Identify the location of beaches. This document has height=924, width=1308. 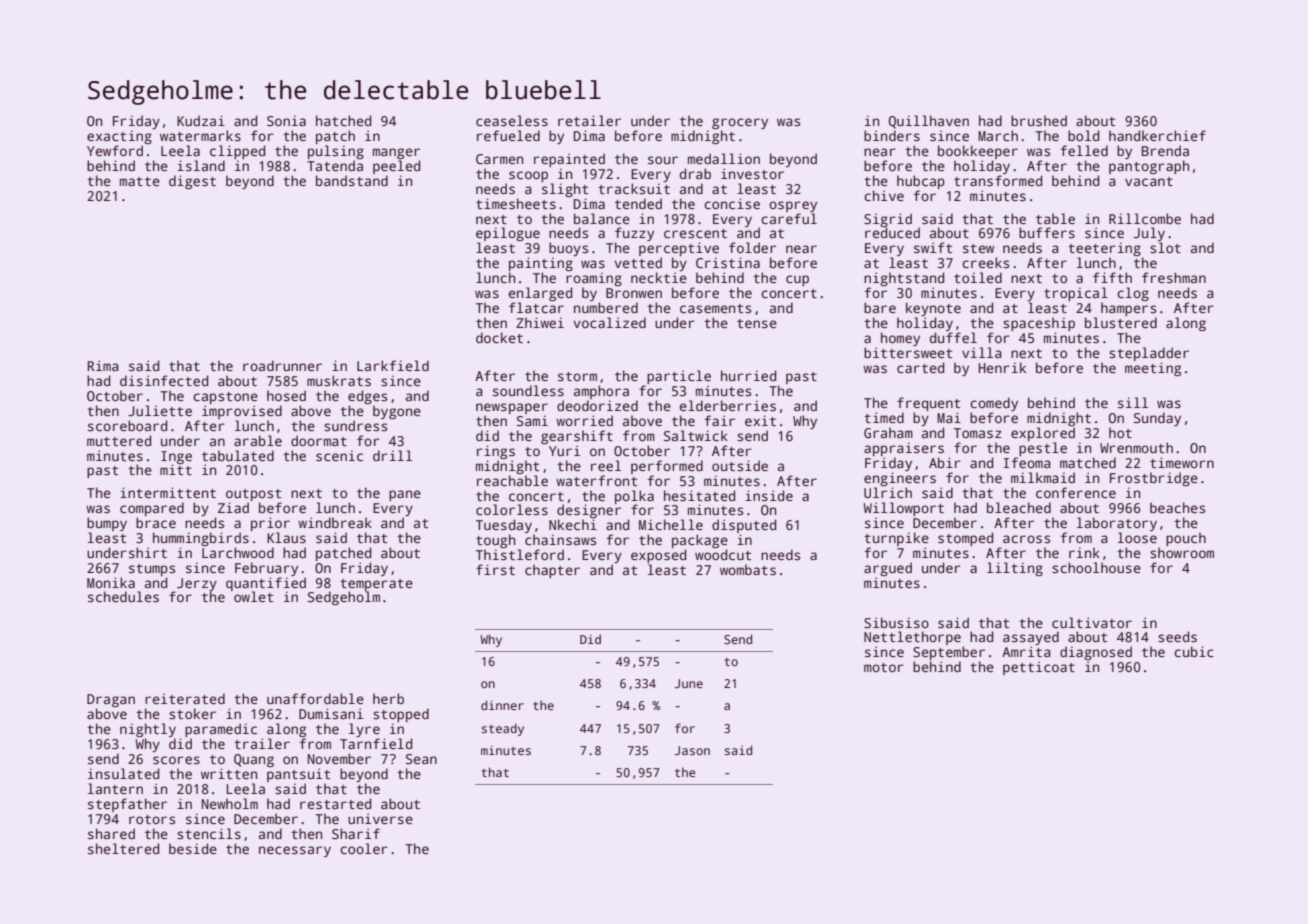
(1177, 507).
